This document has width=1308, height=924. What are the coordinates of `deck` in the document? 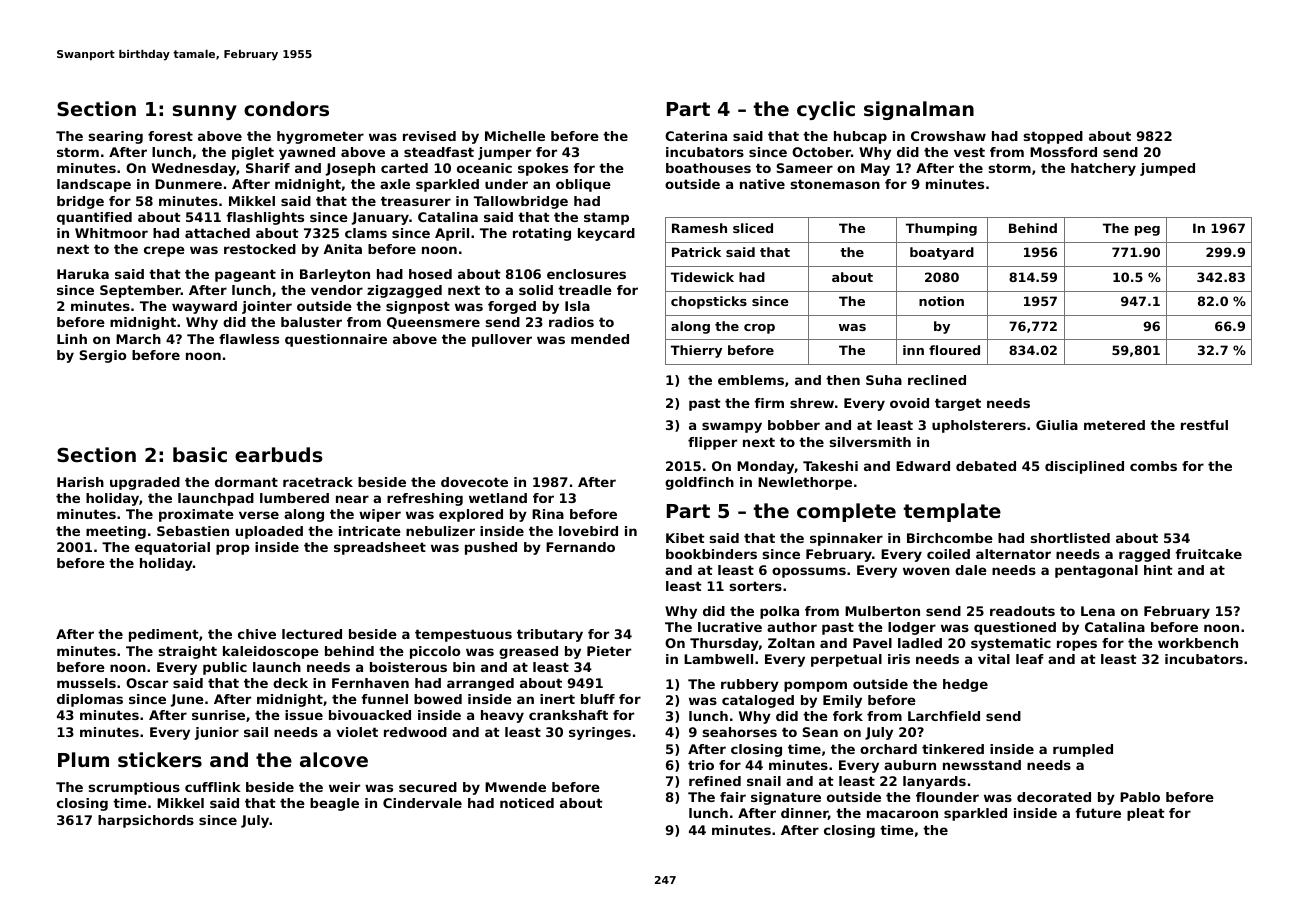 It's located at (290, 683).
